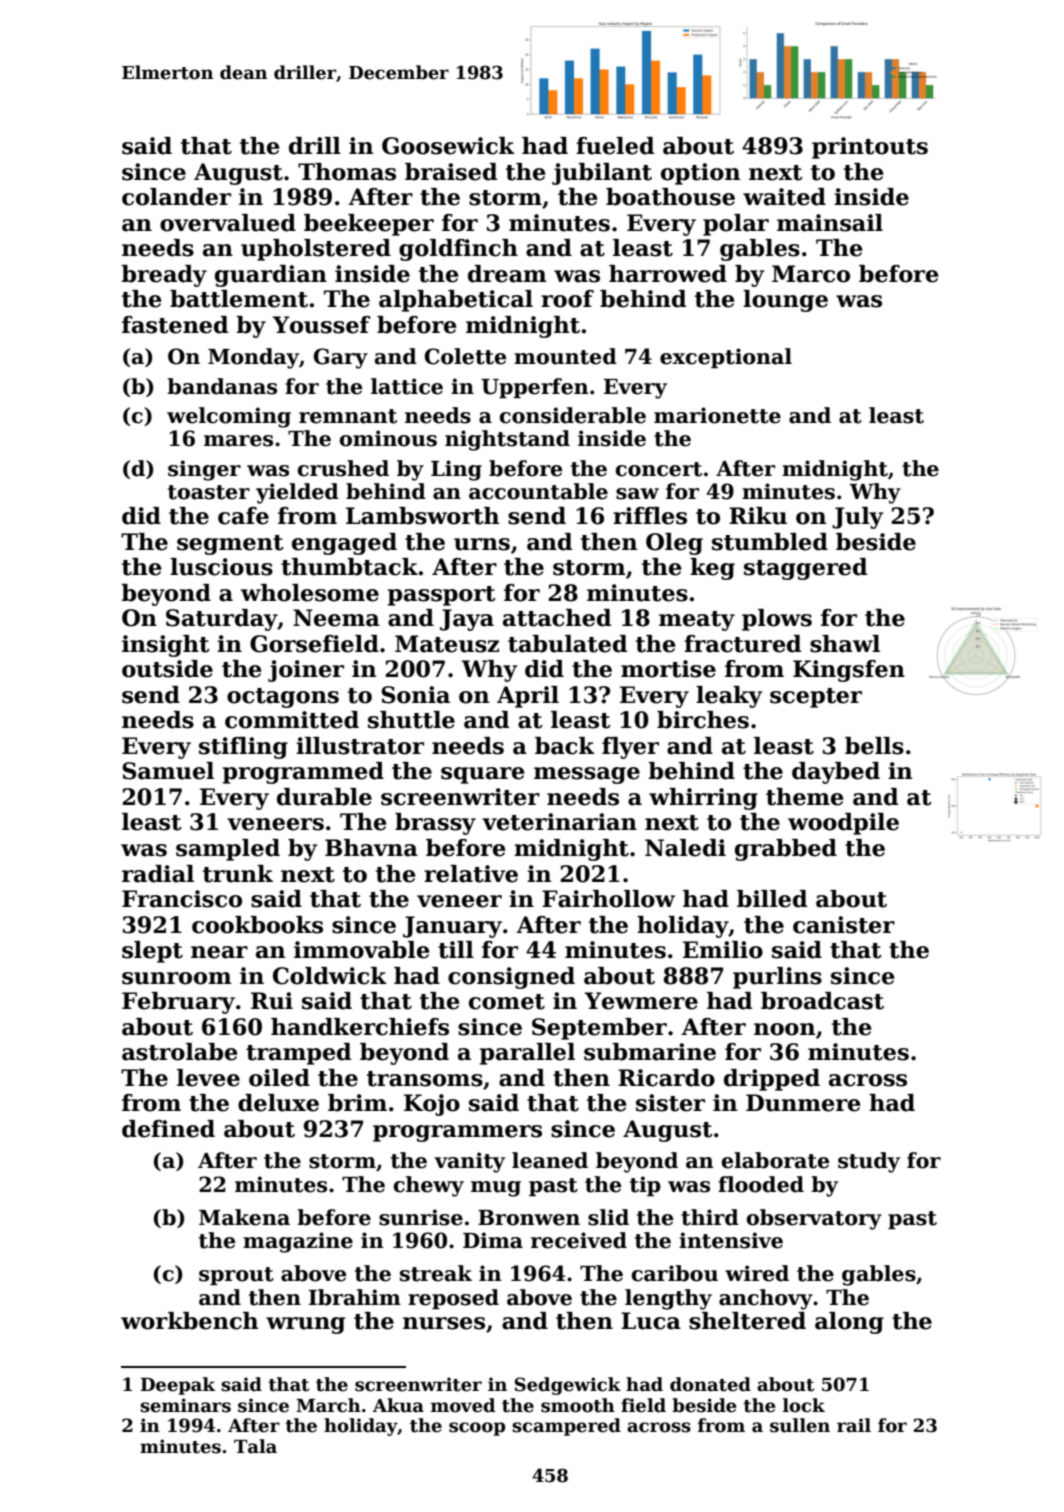  I want to click on Makena, so click(244, 1217).
